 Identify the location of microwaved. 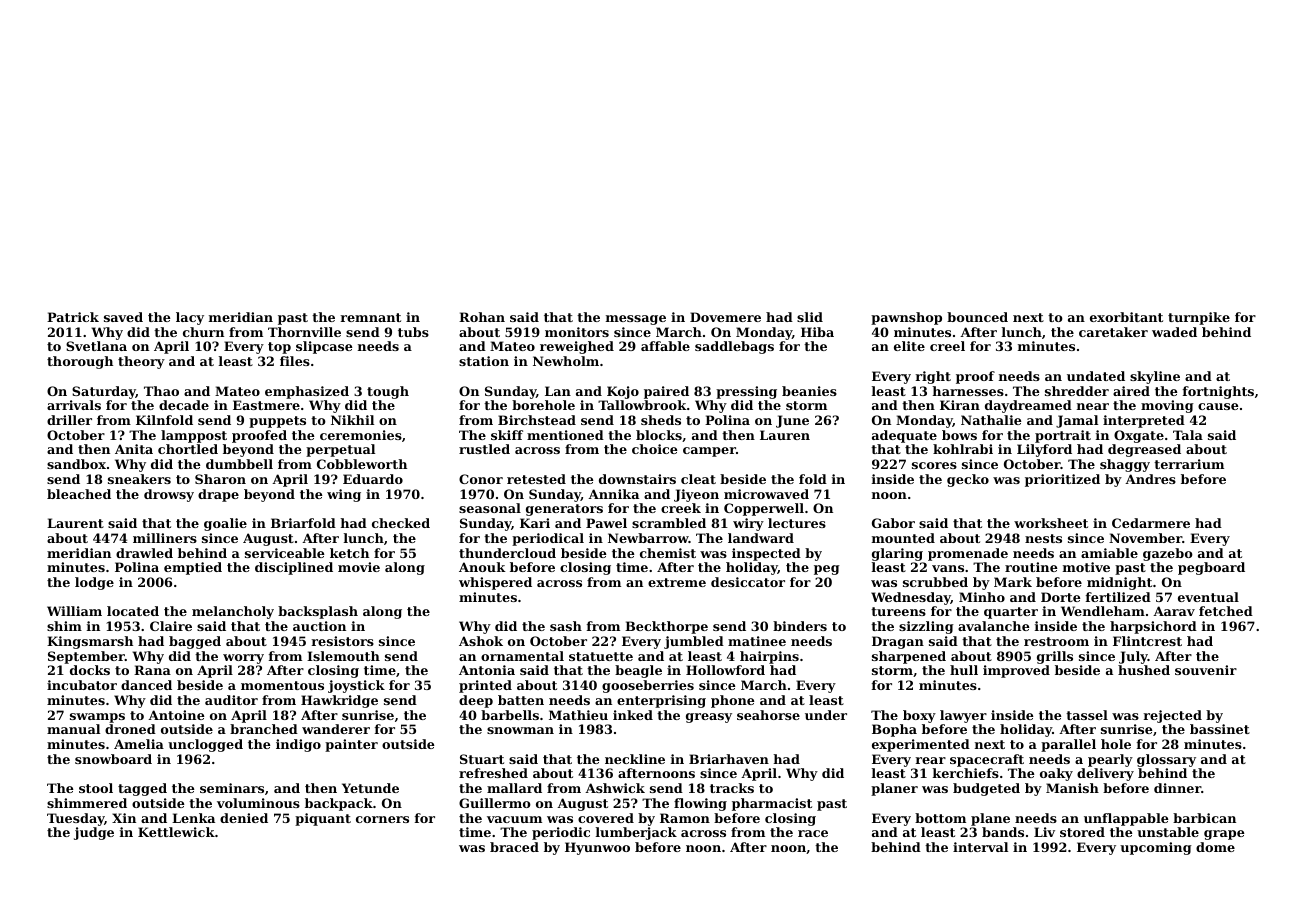
(766, 494).
